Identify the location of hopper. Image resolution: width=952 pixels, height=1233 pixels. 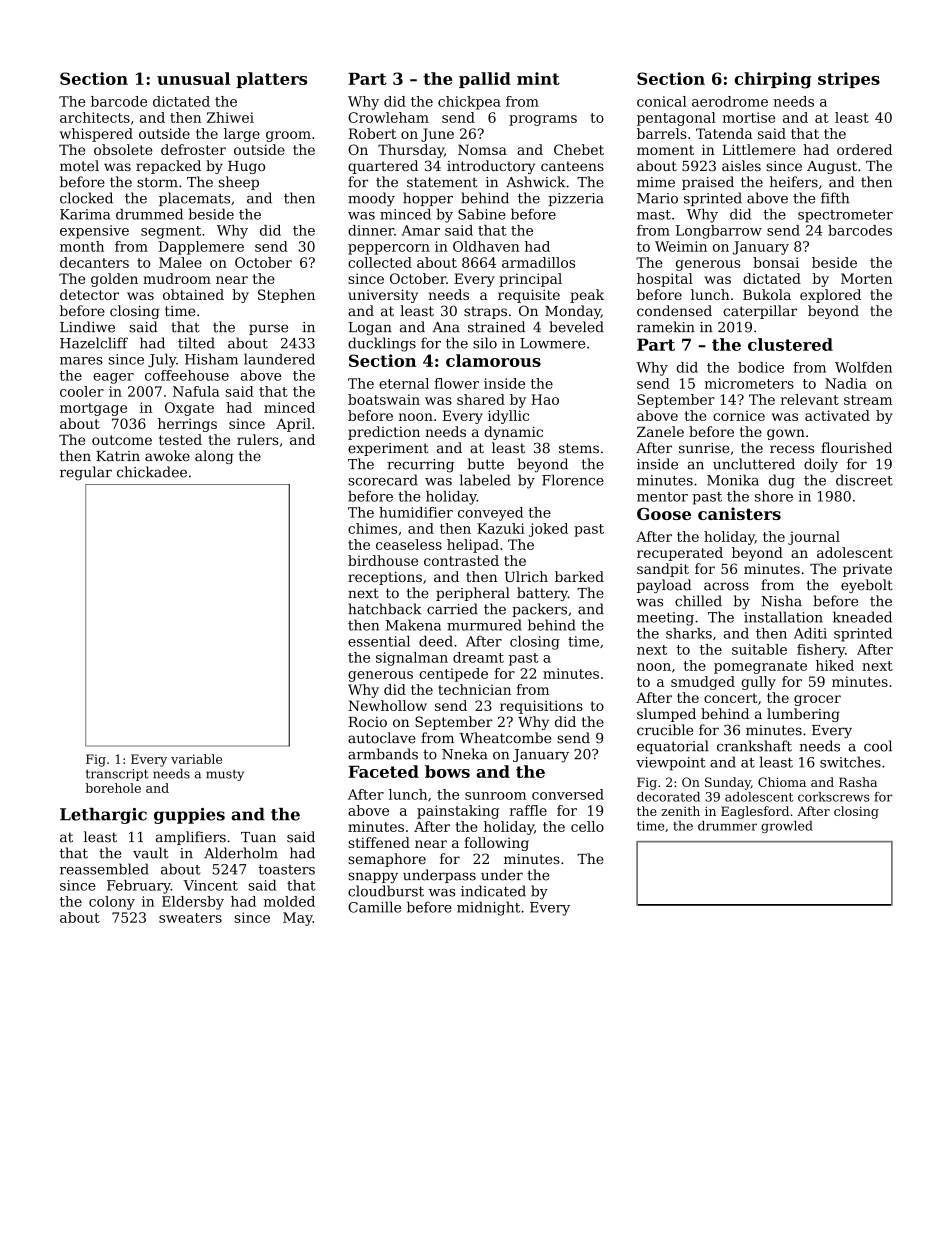
(428, 199).
